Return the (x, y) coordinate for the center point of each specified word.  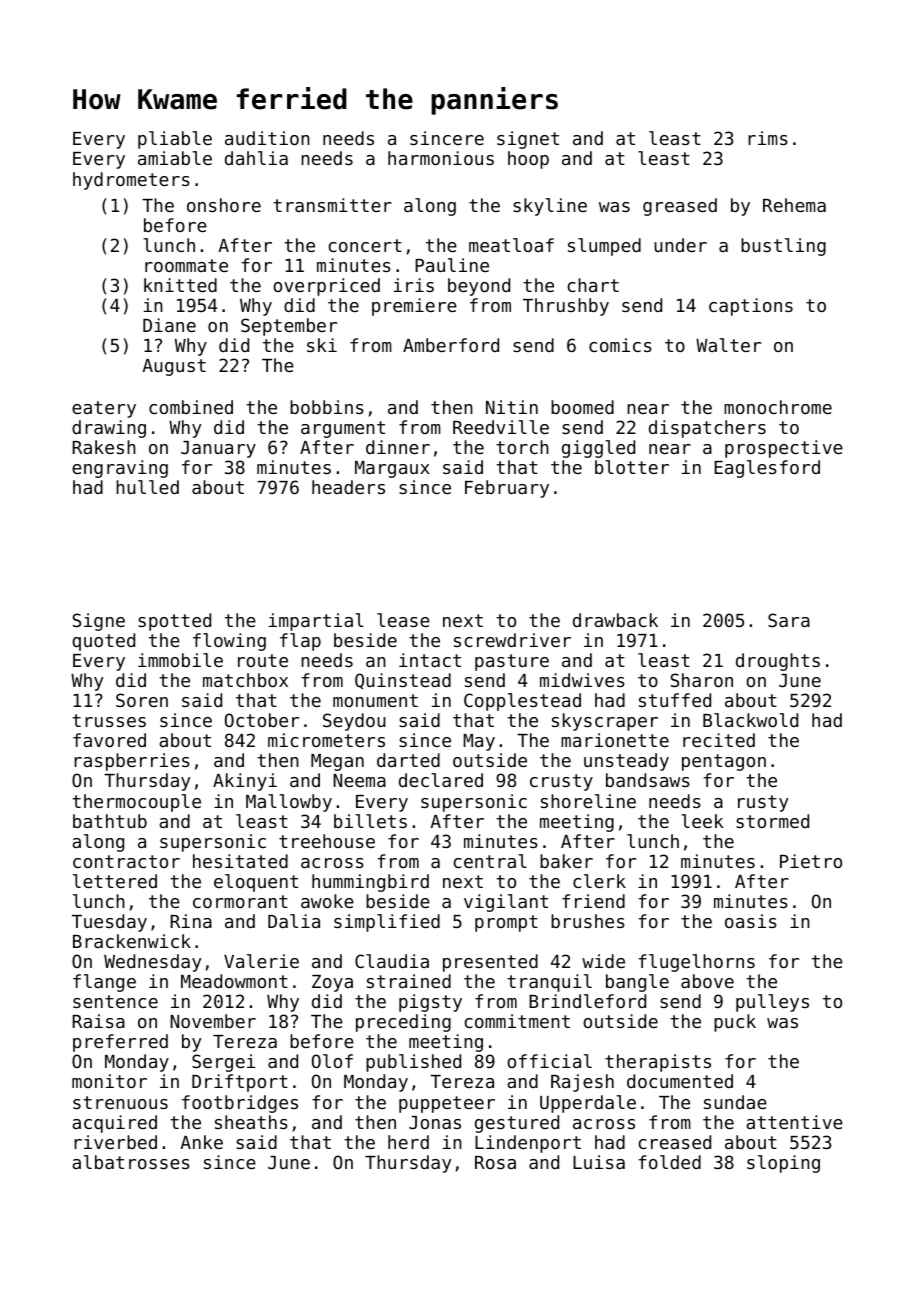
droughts (778, 662)
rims (768, 138)
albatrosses (131, 1162)
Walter (728, 345)
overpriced (326, 287)
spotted (174, 622)
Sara (789, 620)
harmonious (441, 158)
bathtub (110, 821)
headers (348, 487)
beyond (479, 287)
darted (408, 760)
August (174, 367)
